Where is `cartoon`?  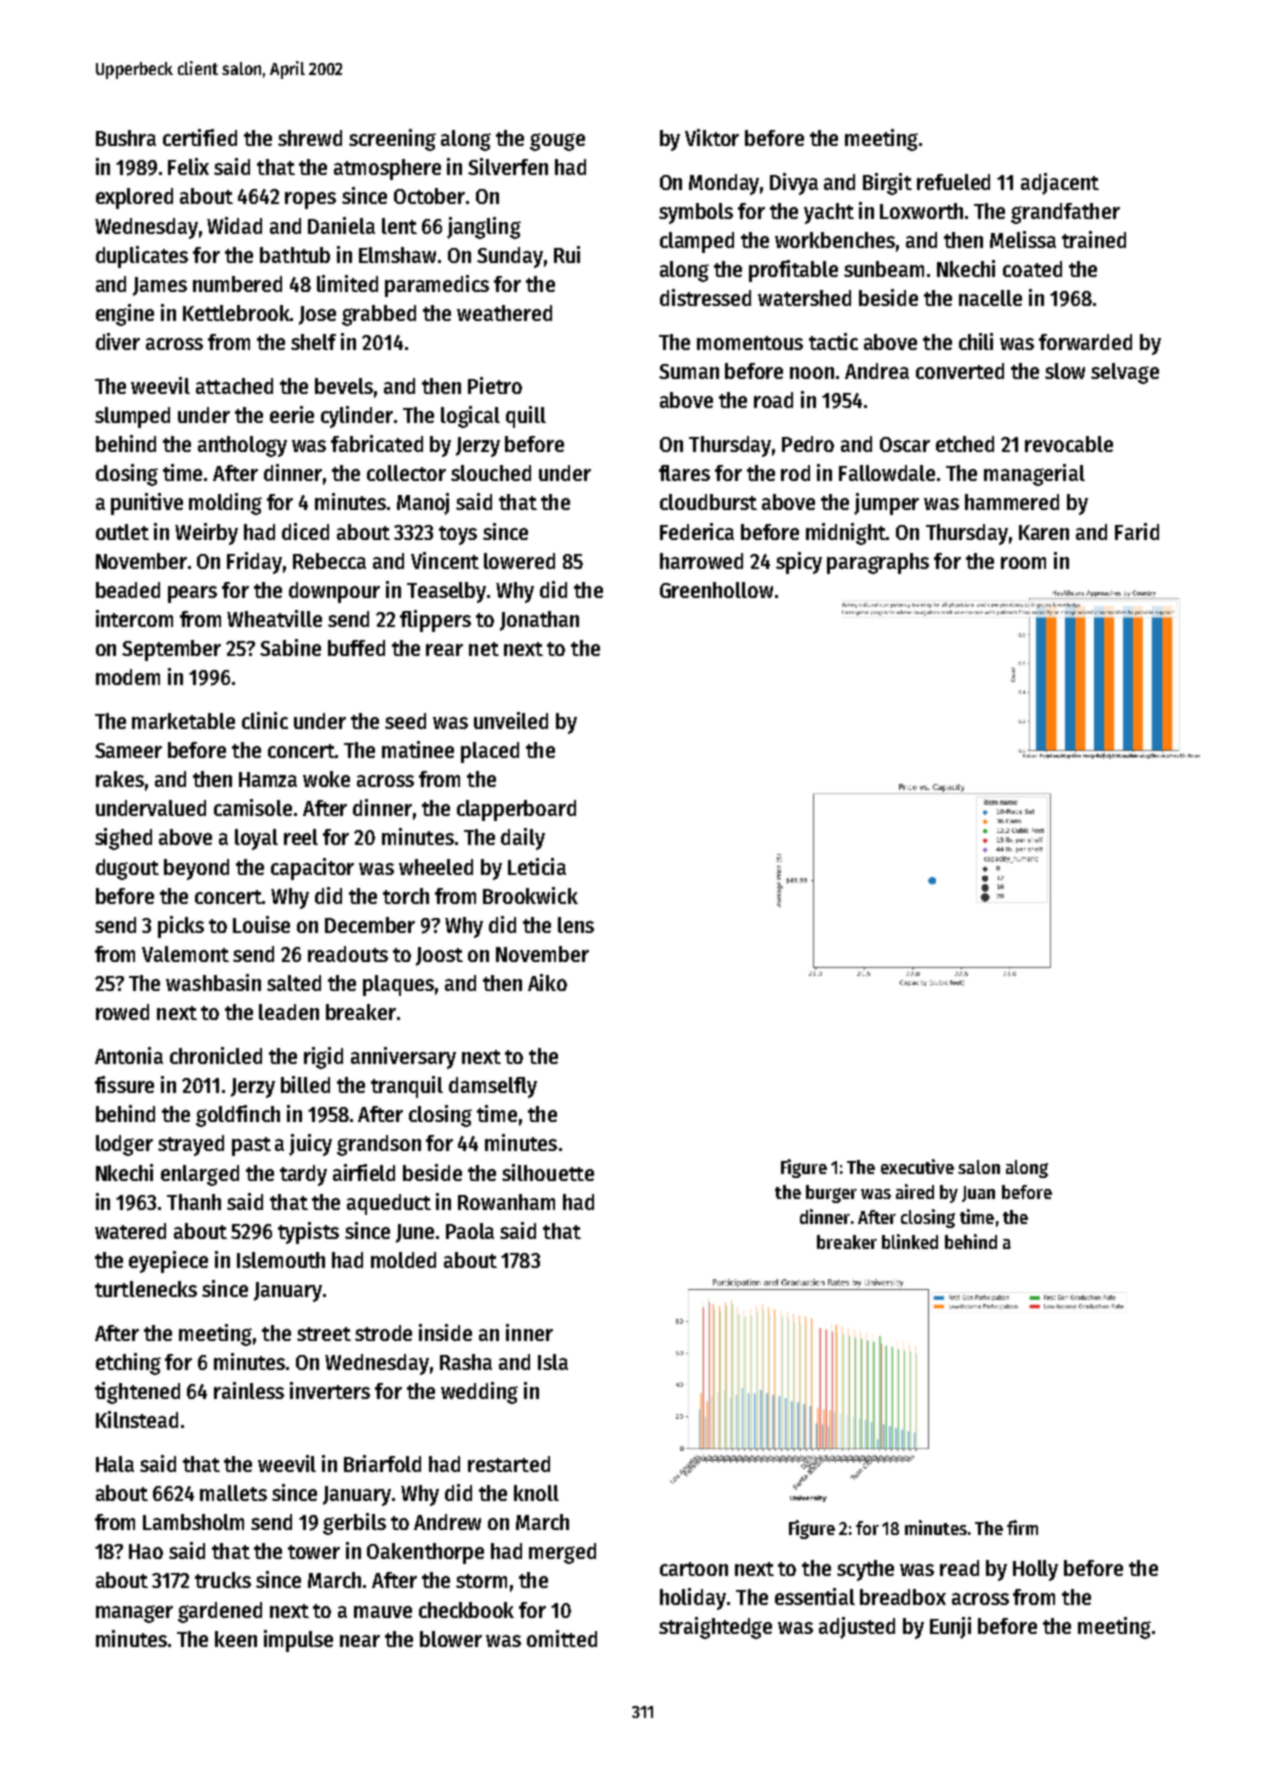 cartoon is located at coordinates (694, 1569).
